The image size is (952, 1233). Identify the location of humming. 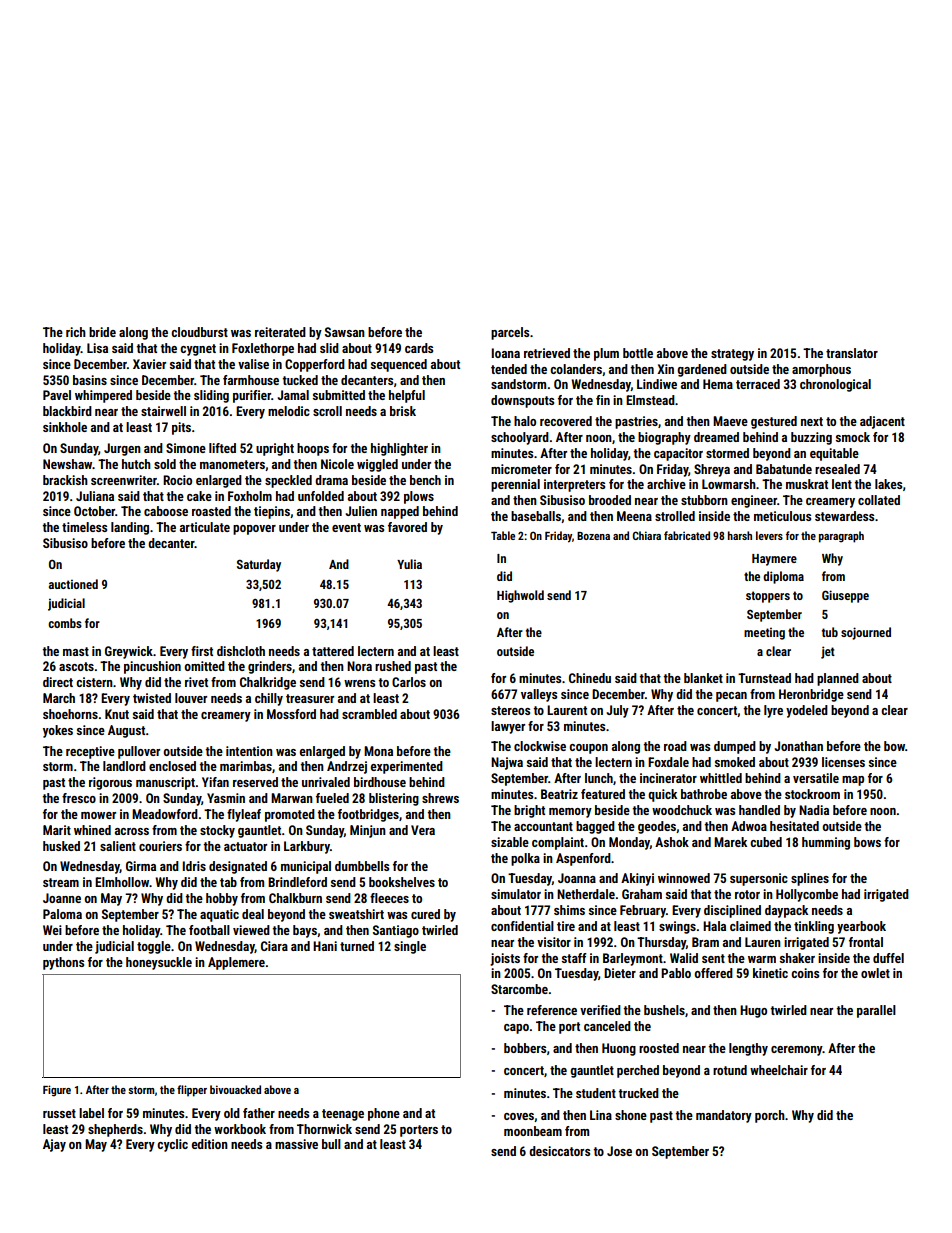
(826, 843).
